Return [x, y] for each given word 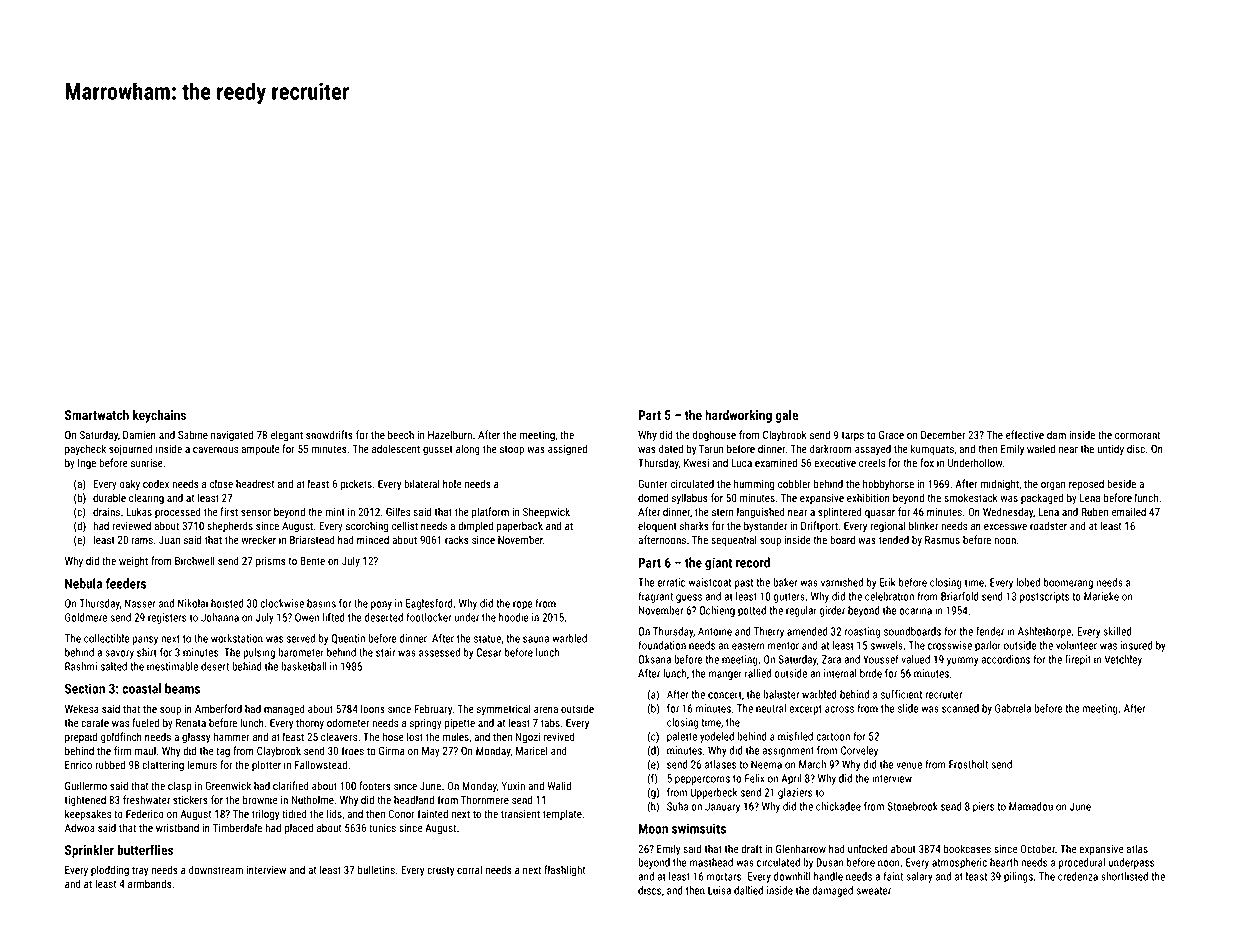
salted [114, 666]
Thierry [769, 632]
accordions [1005, 659]
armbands [150, 883]
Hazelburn [450, 434]
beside [1121, 483]
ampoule [260, 449]
